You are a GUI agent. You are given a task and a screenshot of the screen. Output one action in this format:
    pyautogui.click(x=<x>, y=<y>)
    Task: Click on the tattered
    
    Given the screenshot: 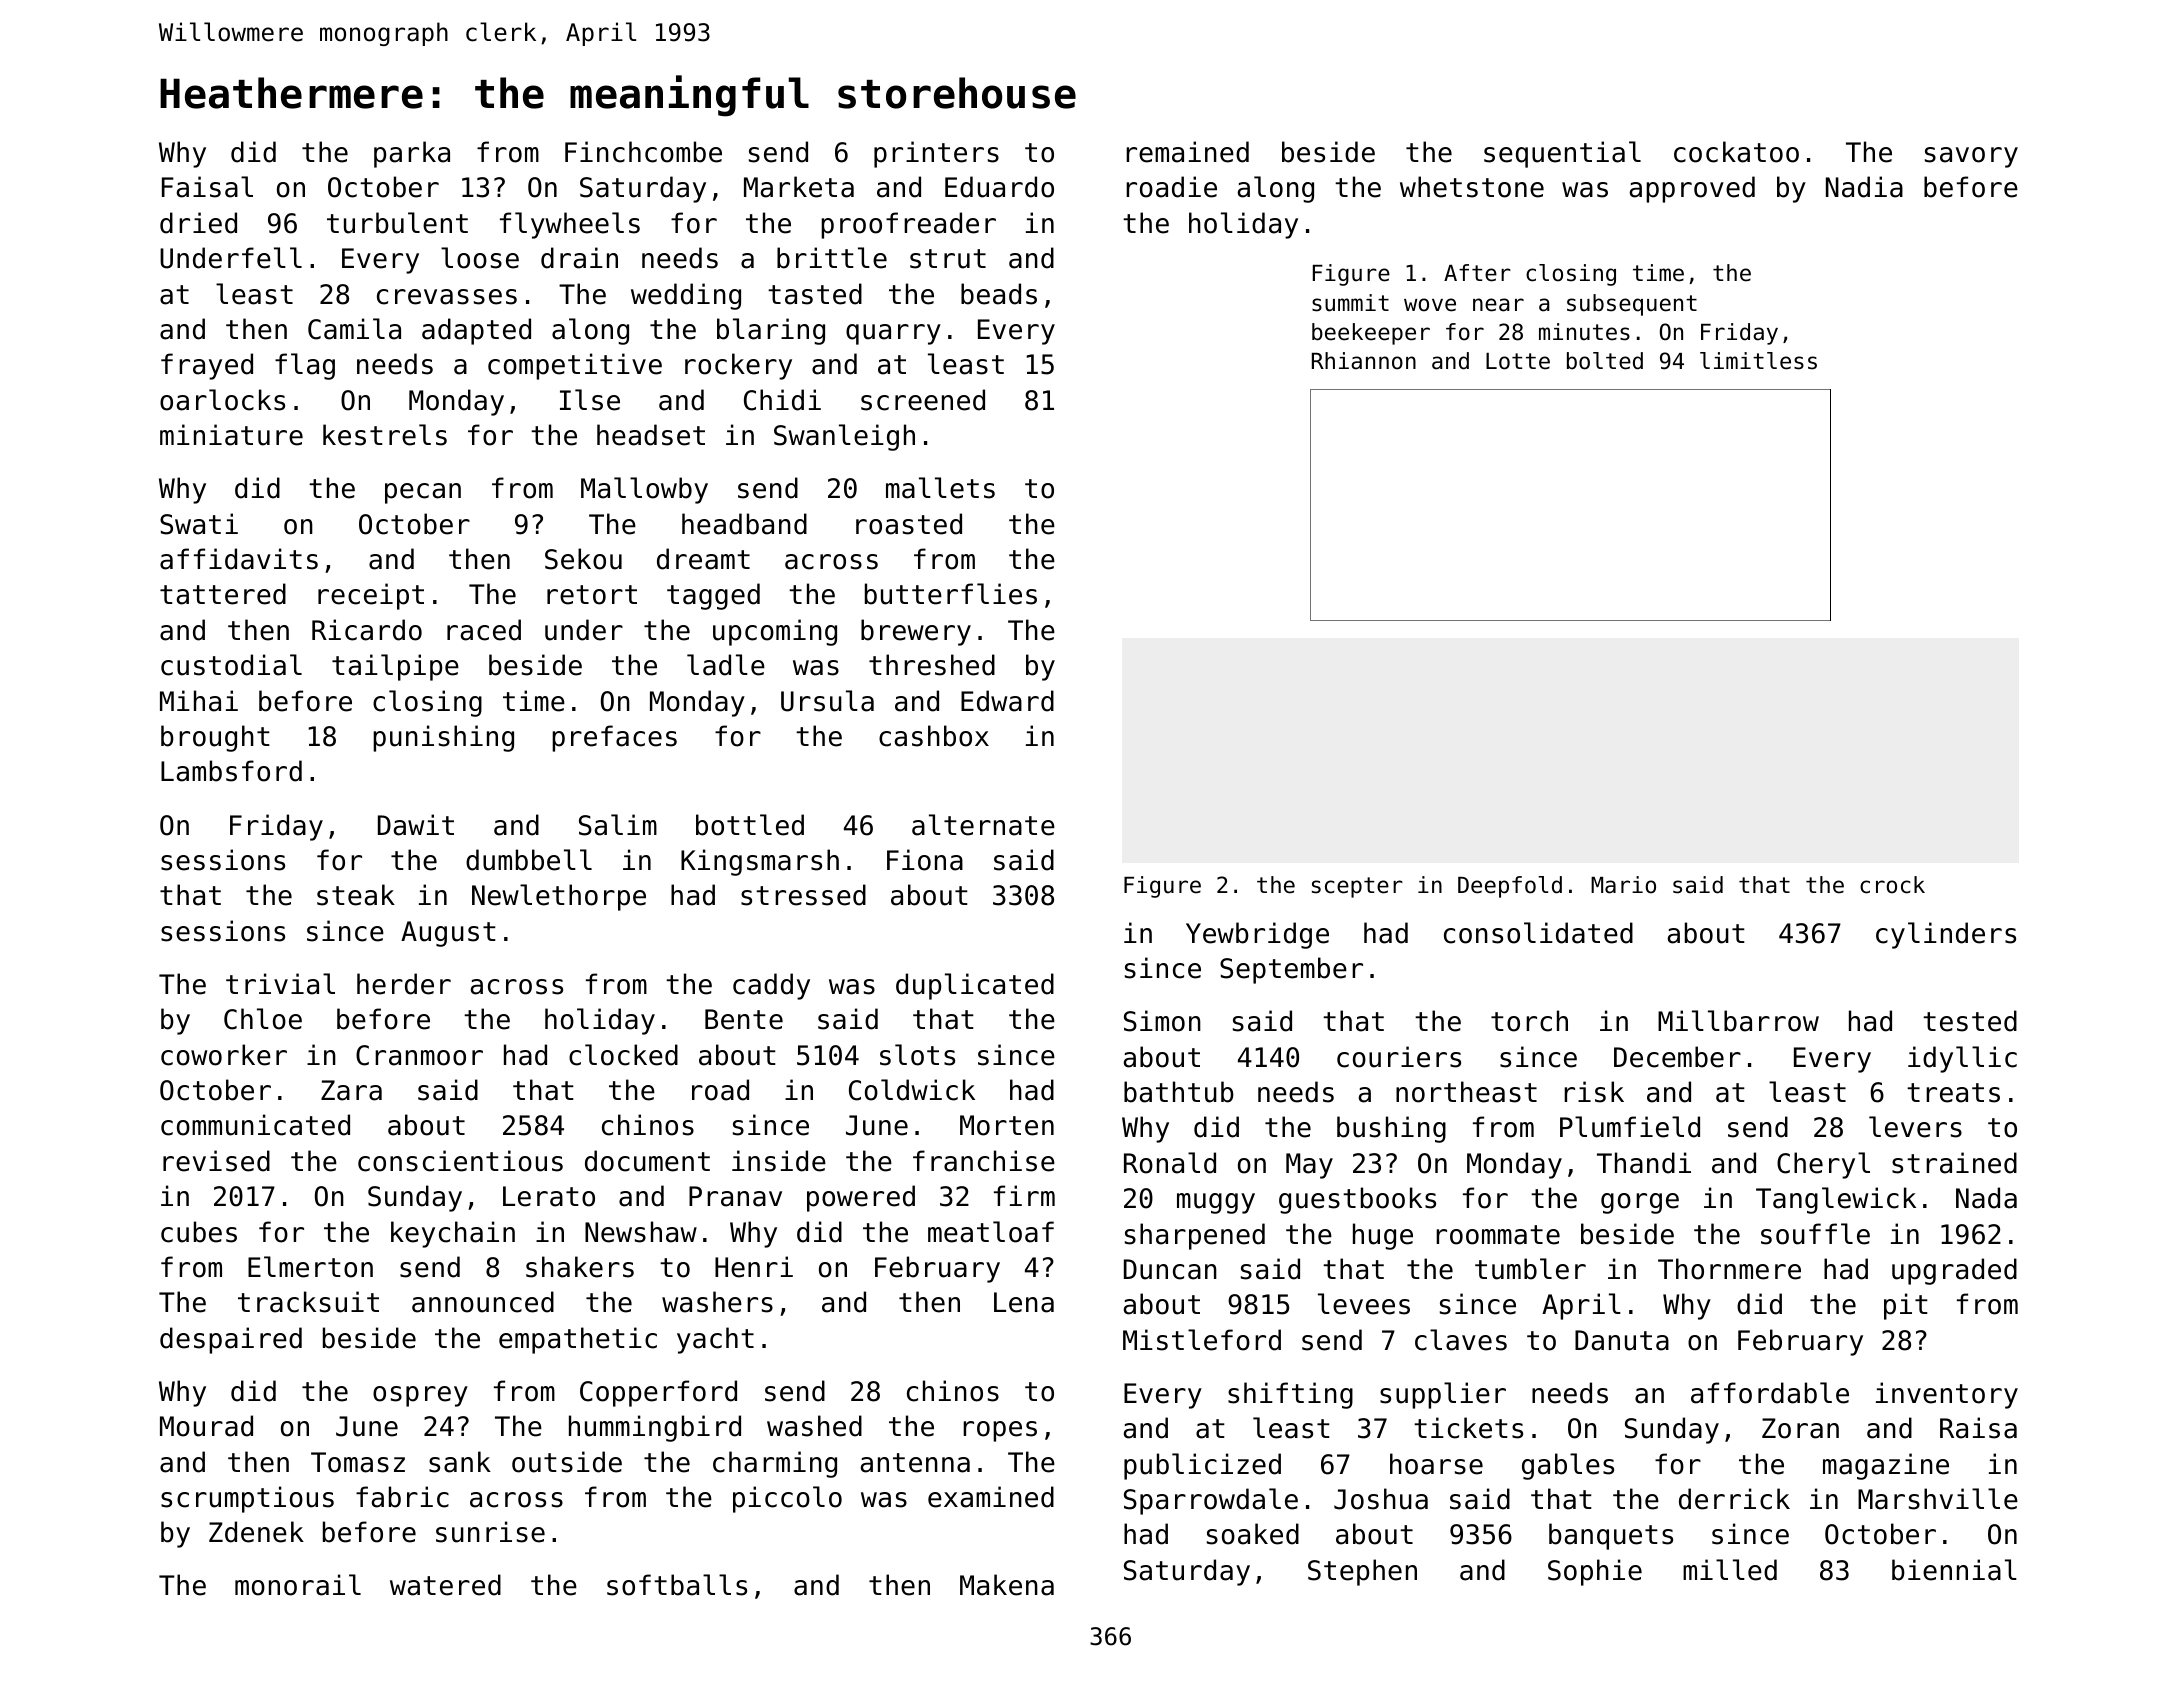 What is the action you would take?
    pyautogui.click(x=223, y=594)
